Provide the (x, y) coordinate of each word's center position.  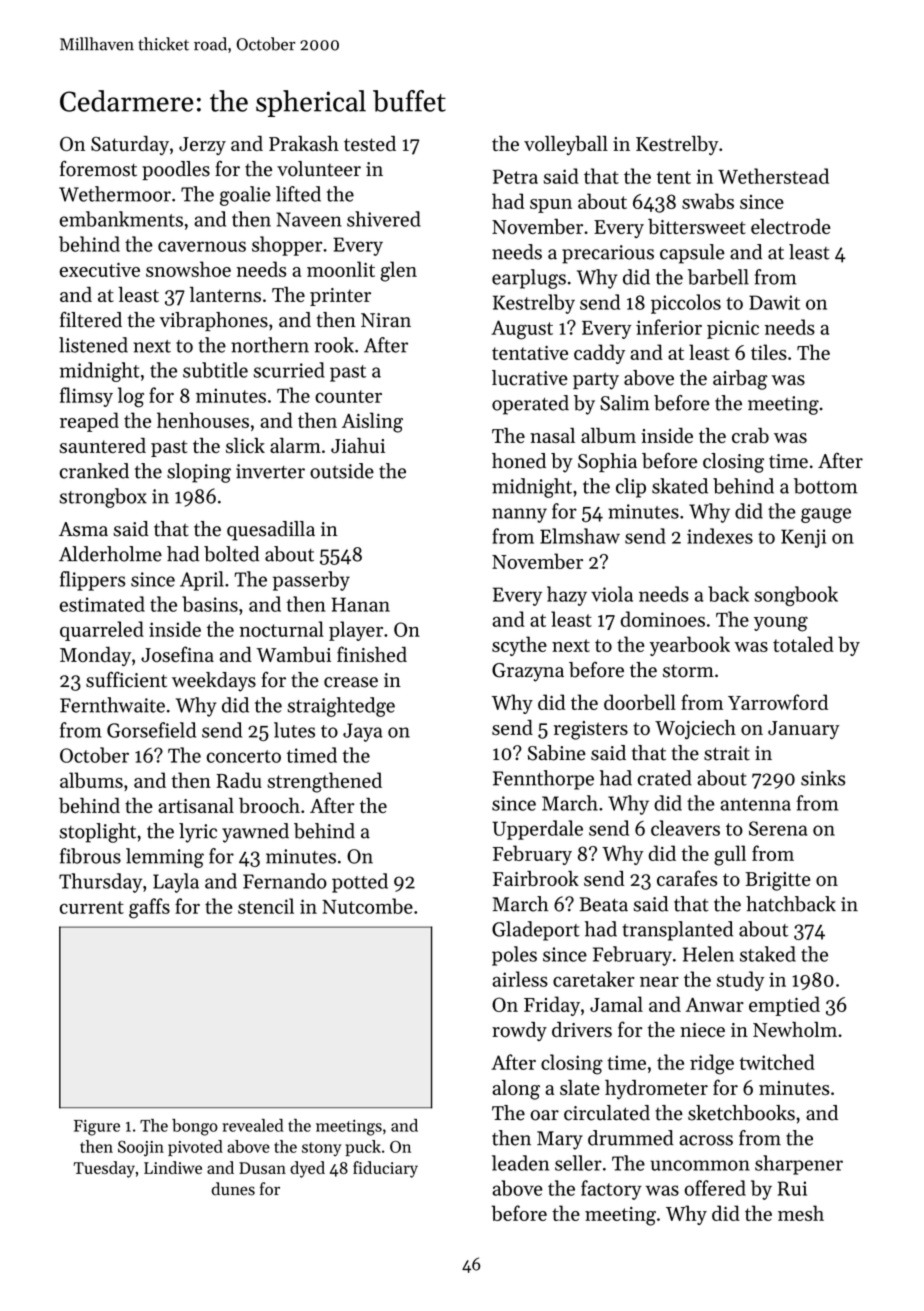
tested (370, 143)
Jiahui (358, 445)
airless (520, 979)
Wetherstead (773, 176)
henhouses (203, 420)
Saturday (130, 145)
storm (688, 671)
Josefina (177, 654)
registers (591, 730)
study (740, 981)
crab (750, 435)
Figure (97, 1128)
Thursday (100, 883)
